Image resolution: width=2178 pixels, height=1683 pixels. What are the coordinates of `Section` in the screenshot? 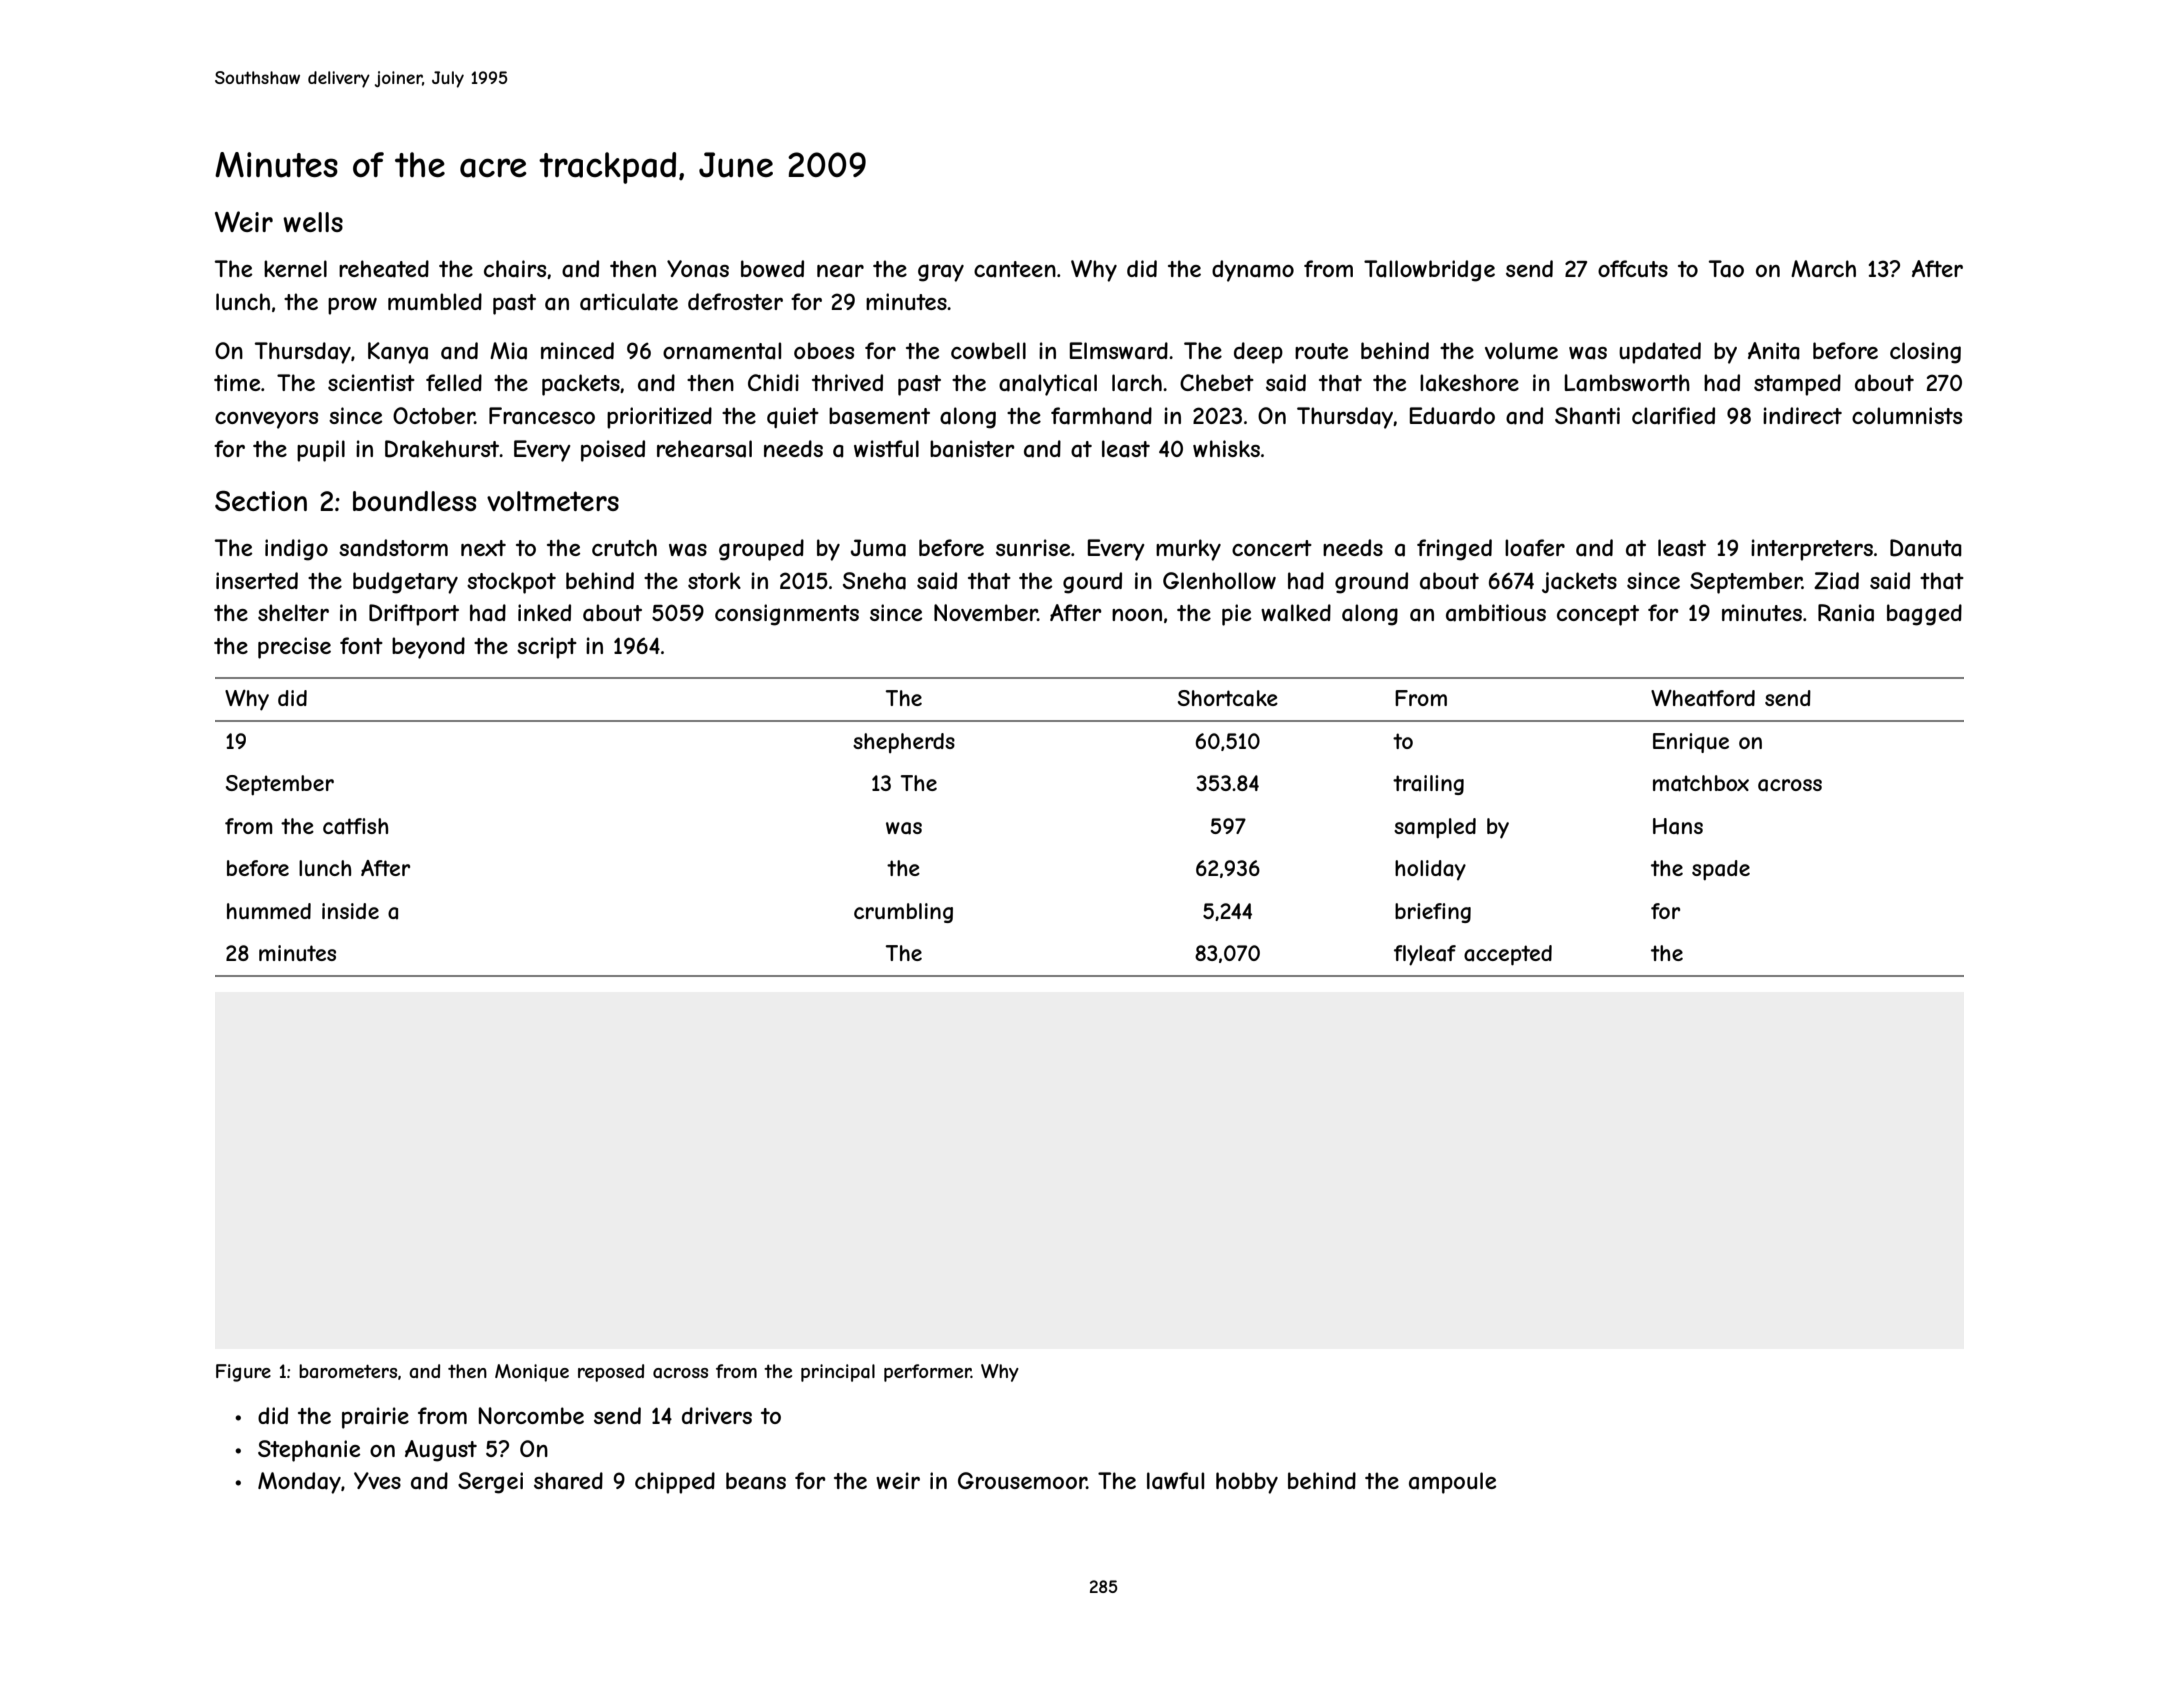 It's located at (261, 500).
